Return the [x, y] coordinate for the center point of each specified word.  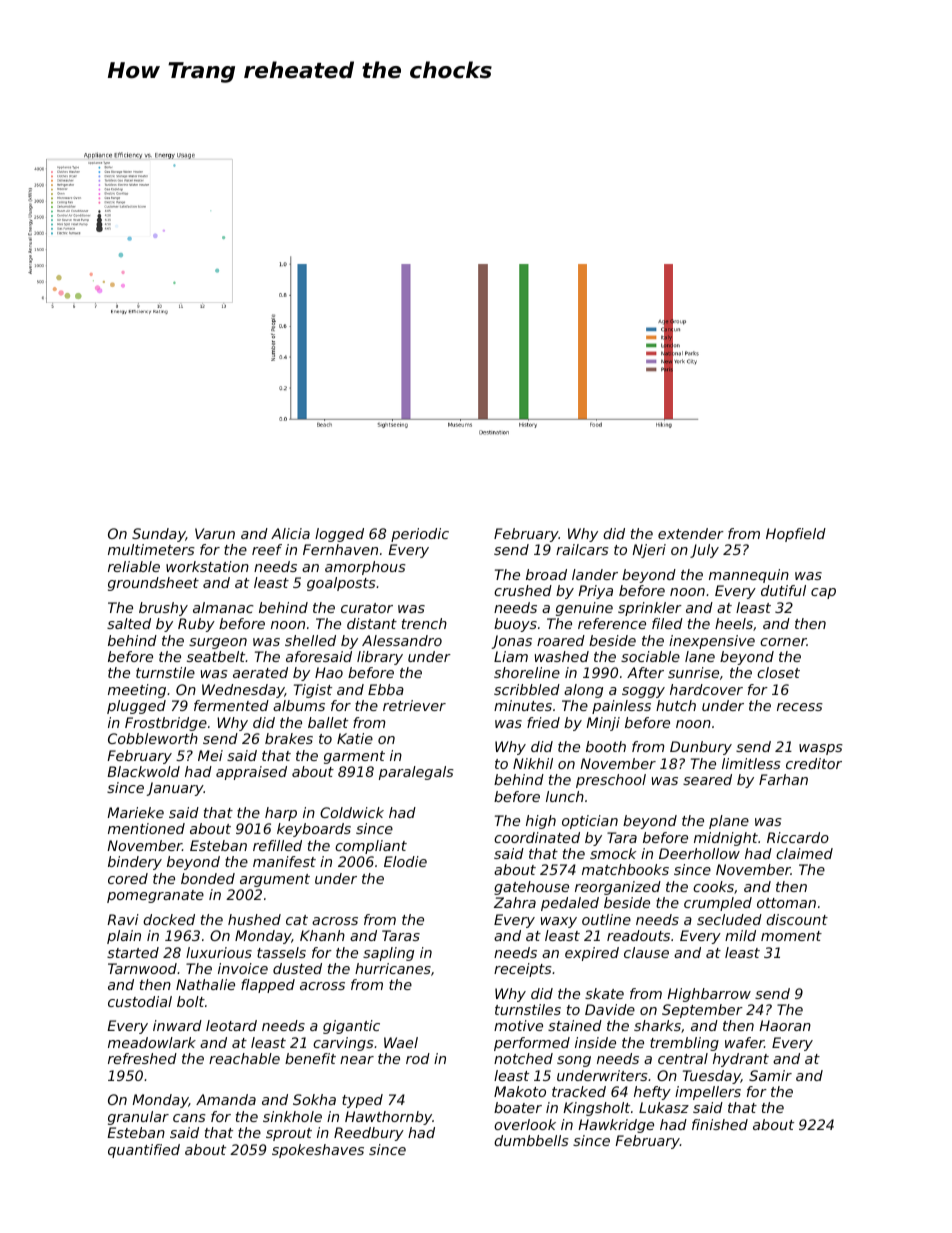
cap [823, 593]
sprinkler [650, 609]
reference [612, 623]
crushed [523, 590]
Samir [770, 1075]
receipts [523, 970]
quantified [144, 1151]
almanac [223, 607]
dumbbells [531, 1140]
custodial [140, 1001]
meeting [137, 691]
